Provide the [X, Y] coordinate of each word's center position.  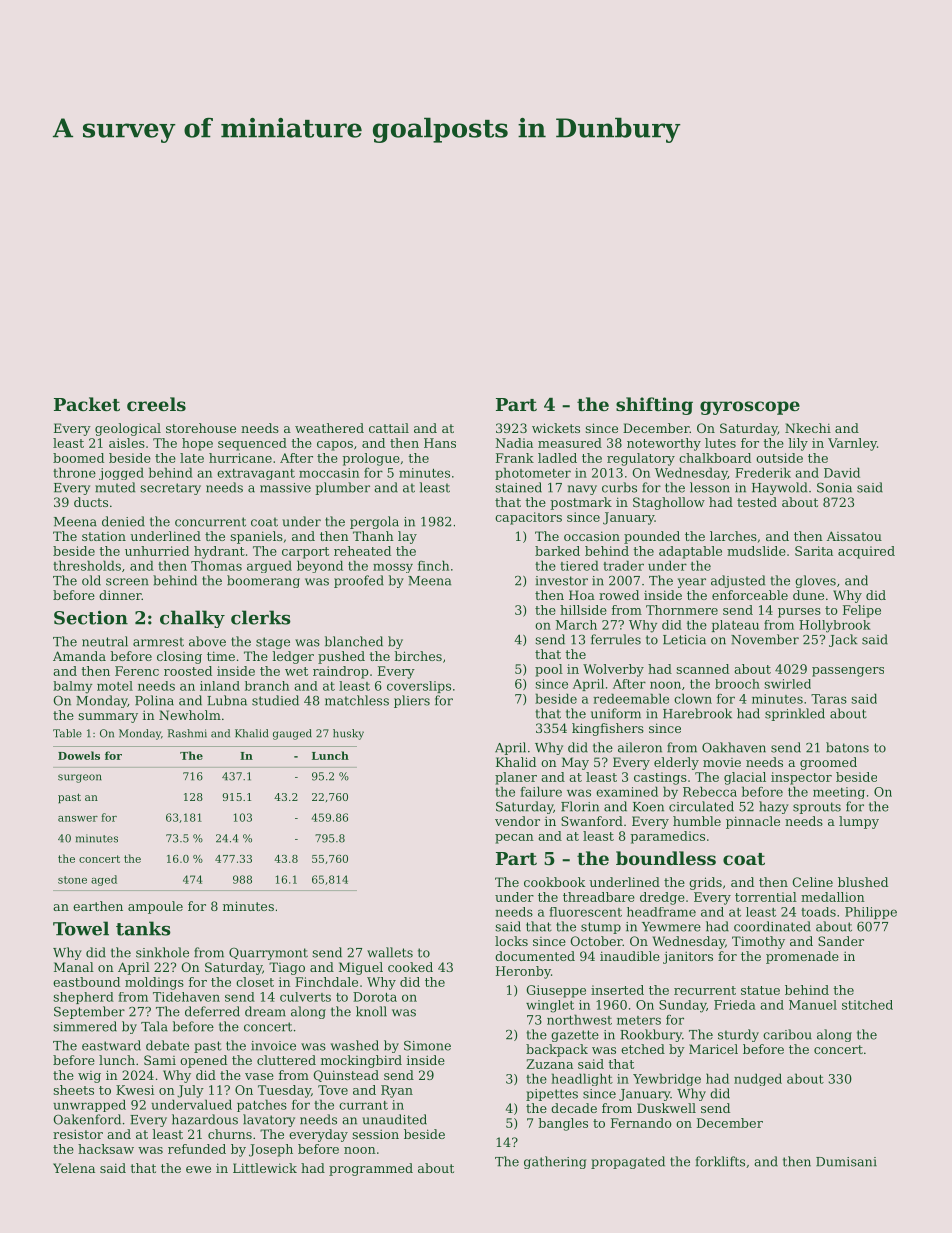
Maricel [713, 1049]
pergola [374, 522]
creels [156, 404]
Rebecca [710, 791]
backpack [557, 1050]
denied [123, 521]
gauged [292, 734]
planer [516, 778]
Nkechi [808, 428]
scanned [702, 669]
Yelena [74, 1168]
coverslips [419, 687]
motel [115, 686]
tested [757, 502]
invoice [273, 1046]
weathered [329, 428]
